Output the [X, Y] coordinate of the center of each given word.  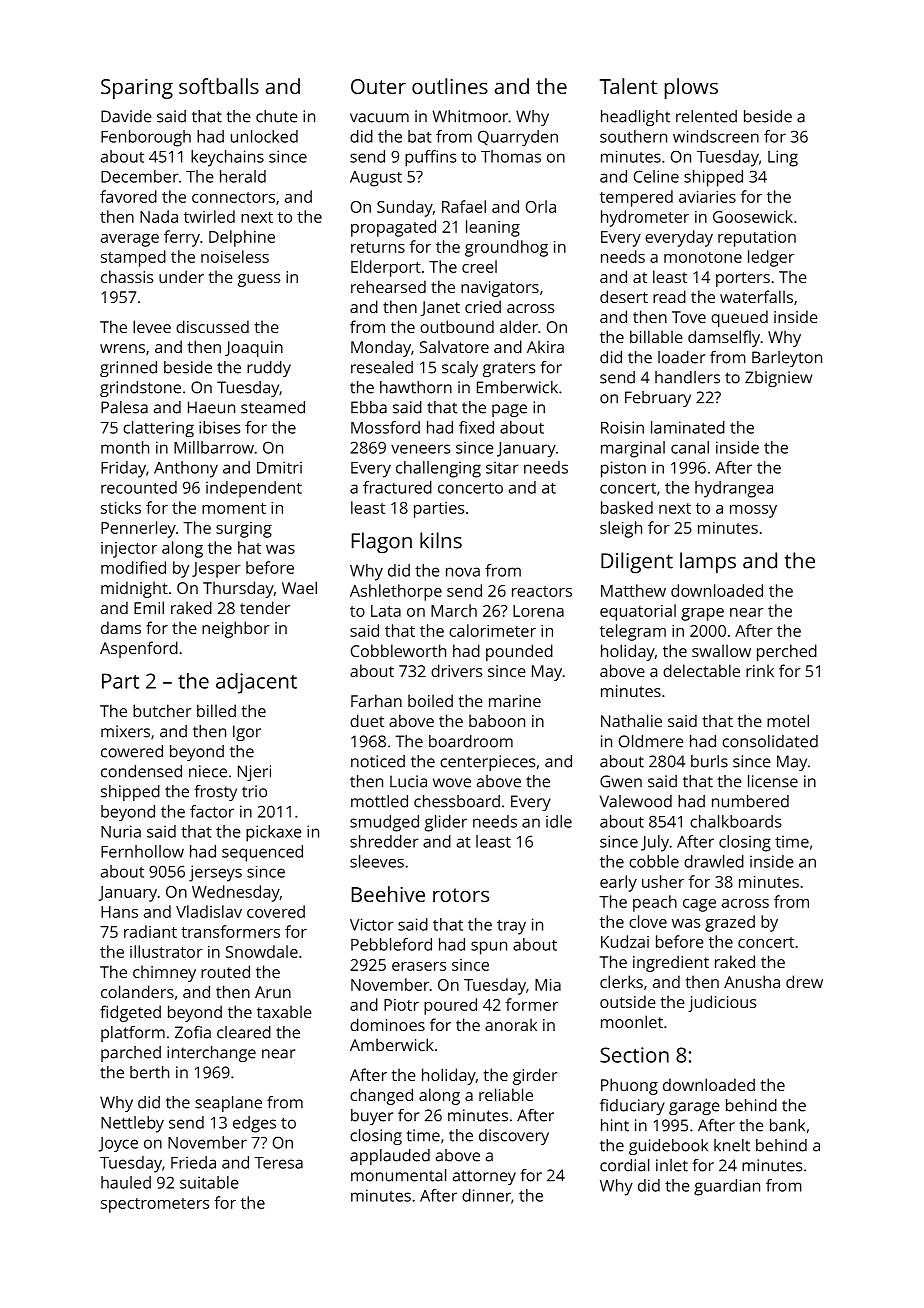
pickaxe [274, 833]
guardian [727, 1187]
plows [691, 88]
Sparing [137, 89]
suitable [209, 1182]
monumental [398, 1175]
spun [489, 948]
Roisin [622, 427]
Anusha [752, 981]
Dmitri [279, 467]
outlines [450, 86]
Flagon [382, 542]
